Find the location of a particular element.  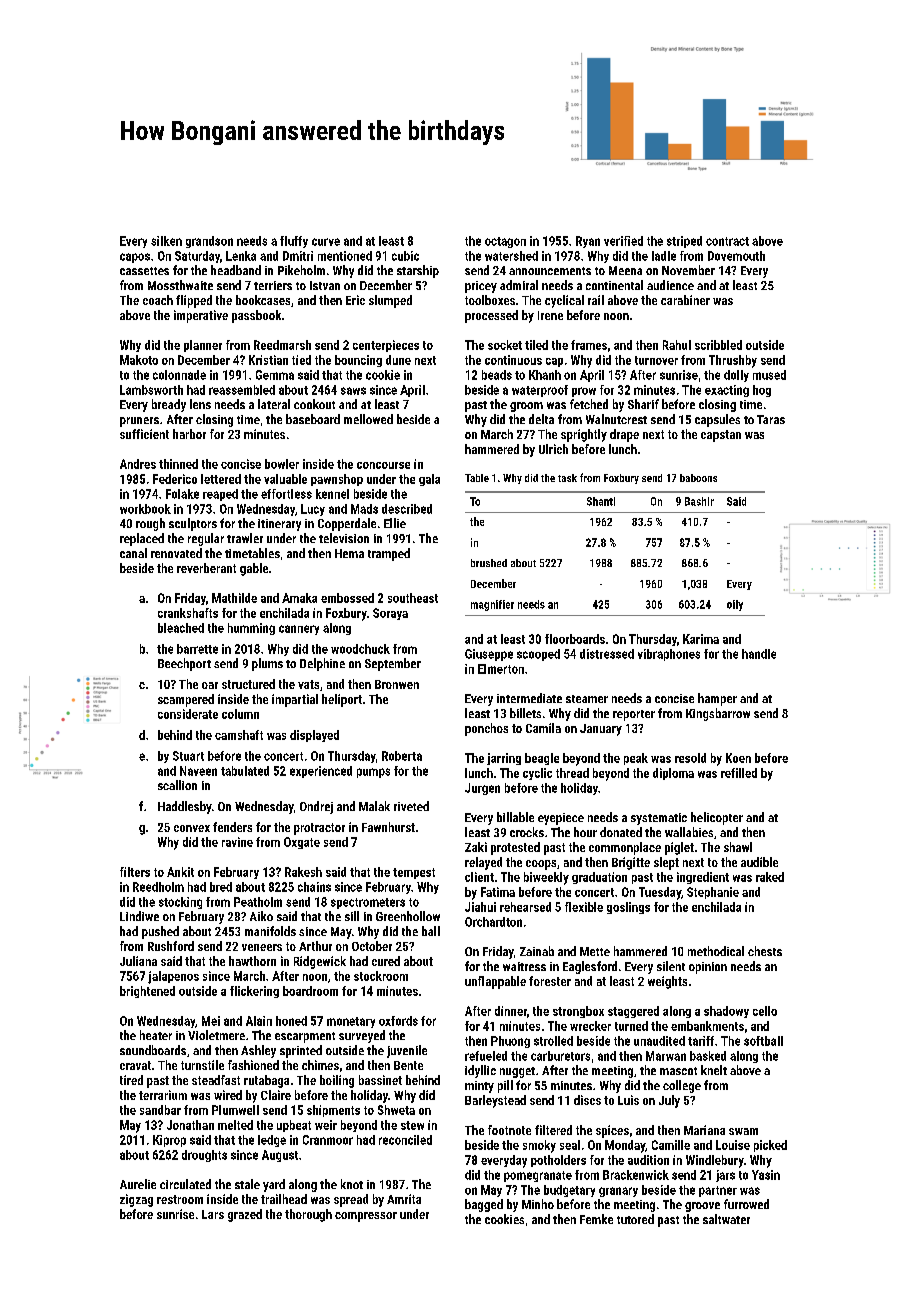

grandson is located at coordinates (209, 242).
